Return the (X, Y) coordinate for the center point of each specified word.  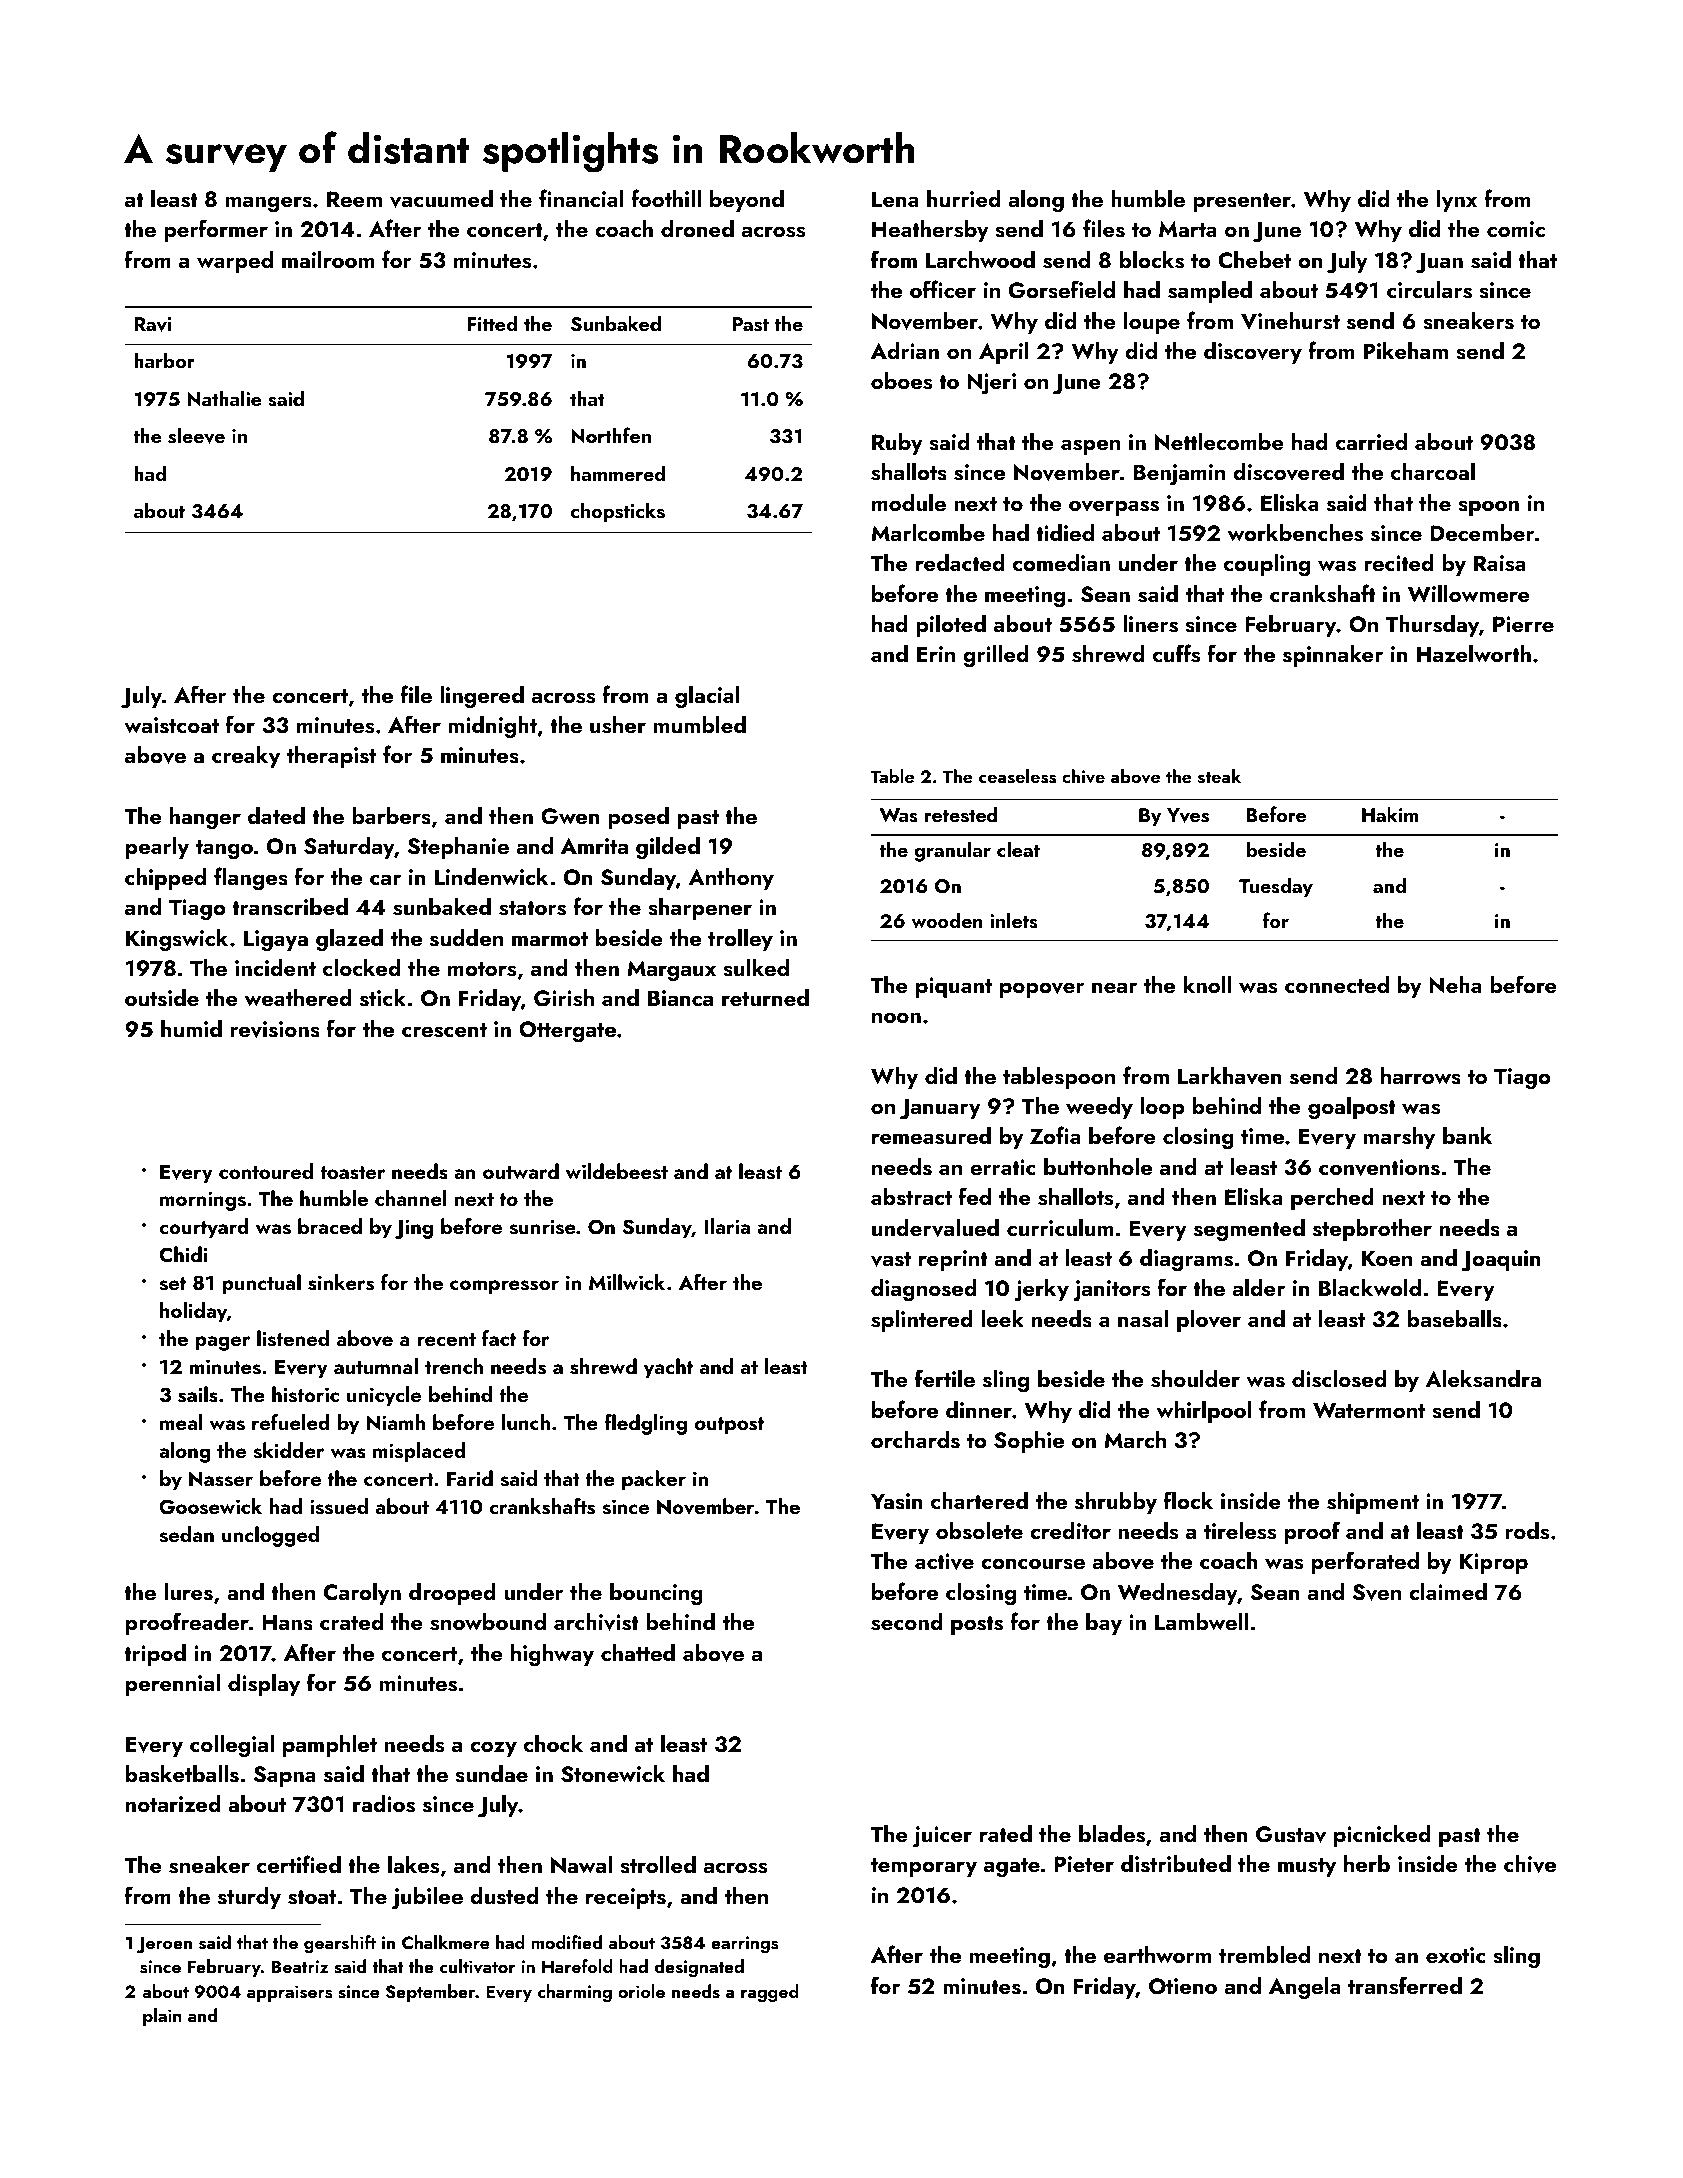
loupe (1152, 323)
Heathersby (930, 231)
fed (975, 1196)
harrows (1421, 1076)
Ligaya (276, 940)
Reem (354, 199)
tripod (155, 1655)
